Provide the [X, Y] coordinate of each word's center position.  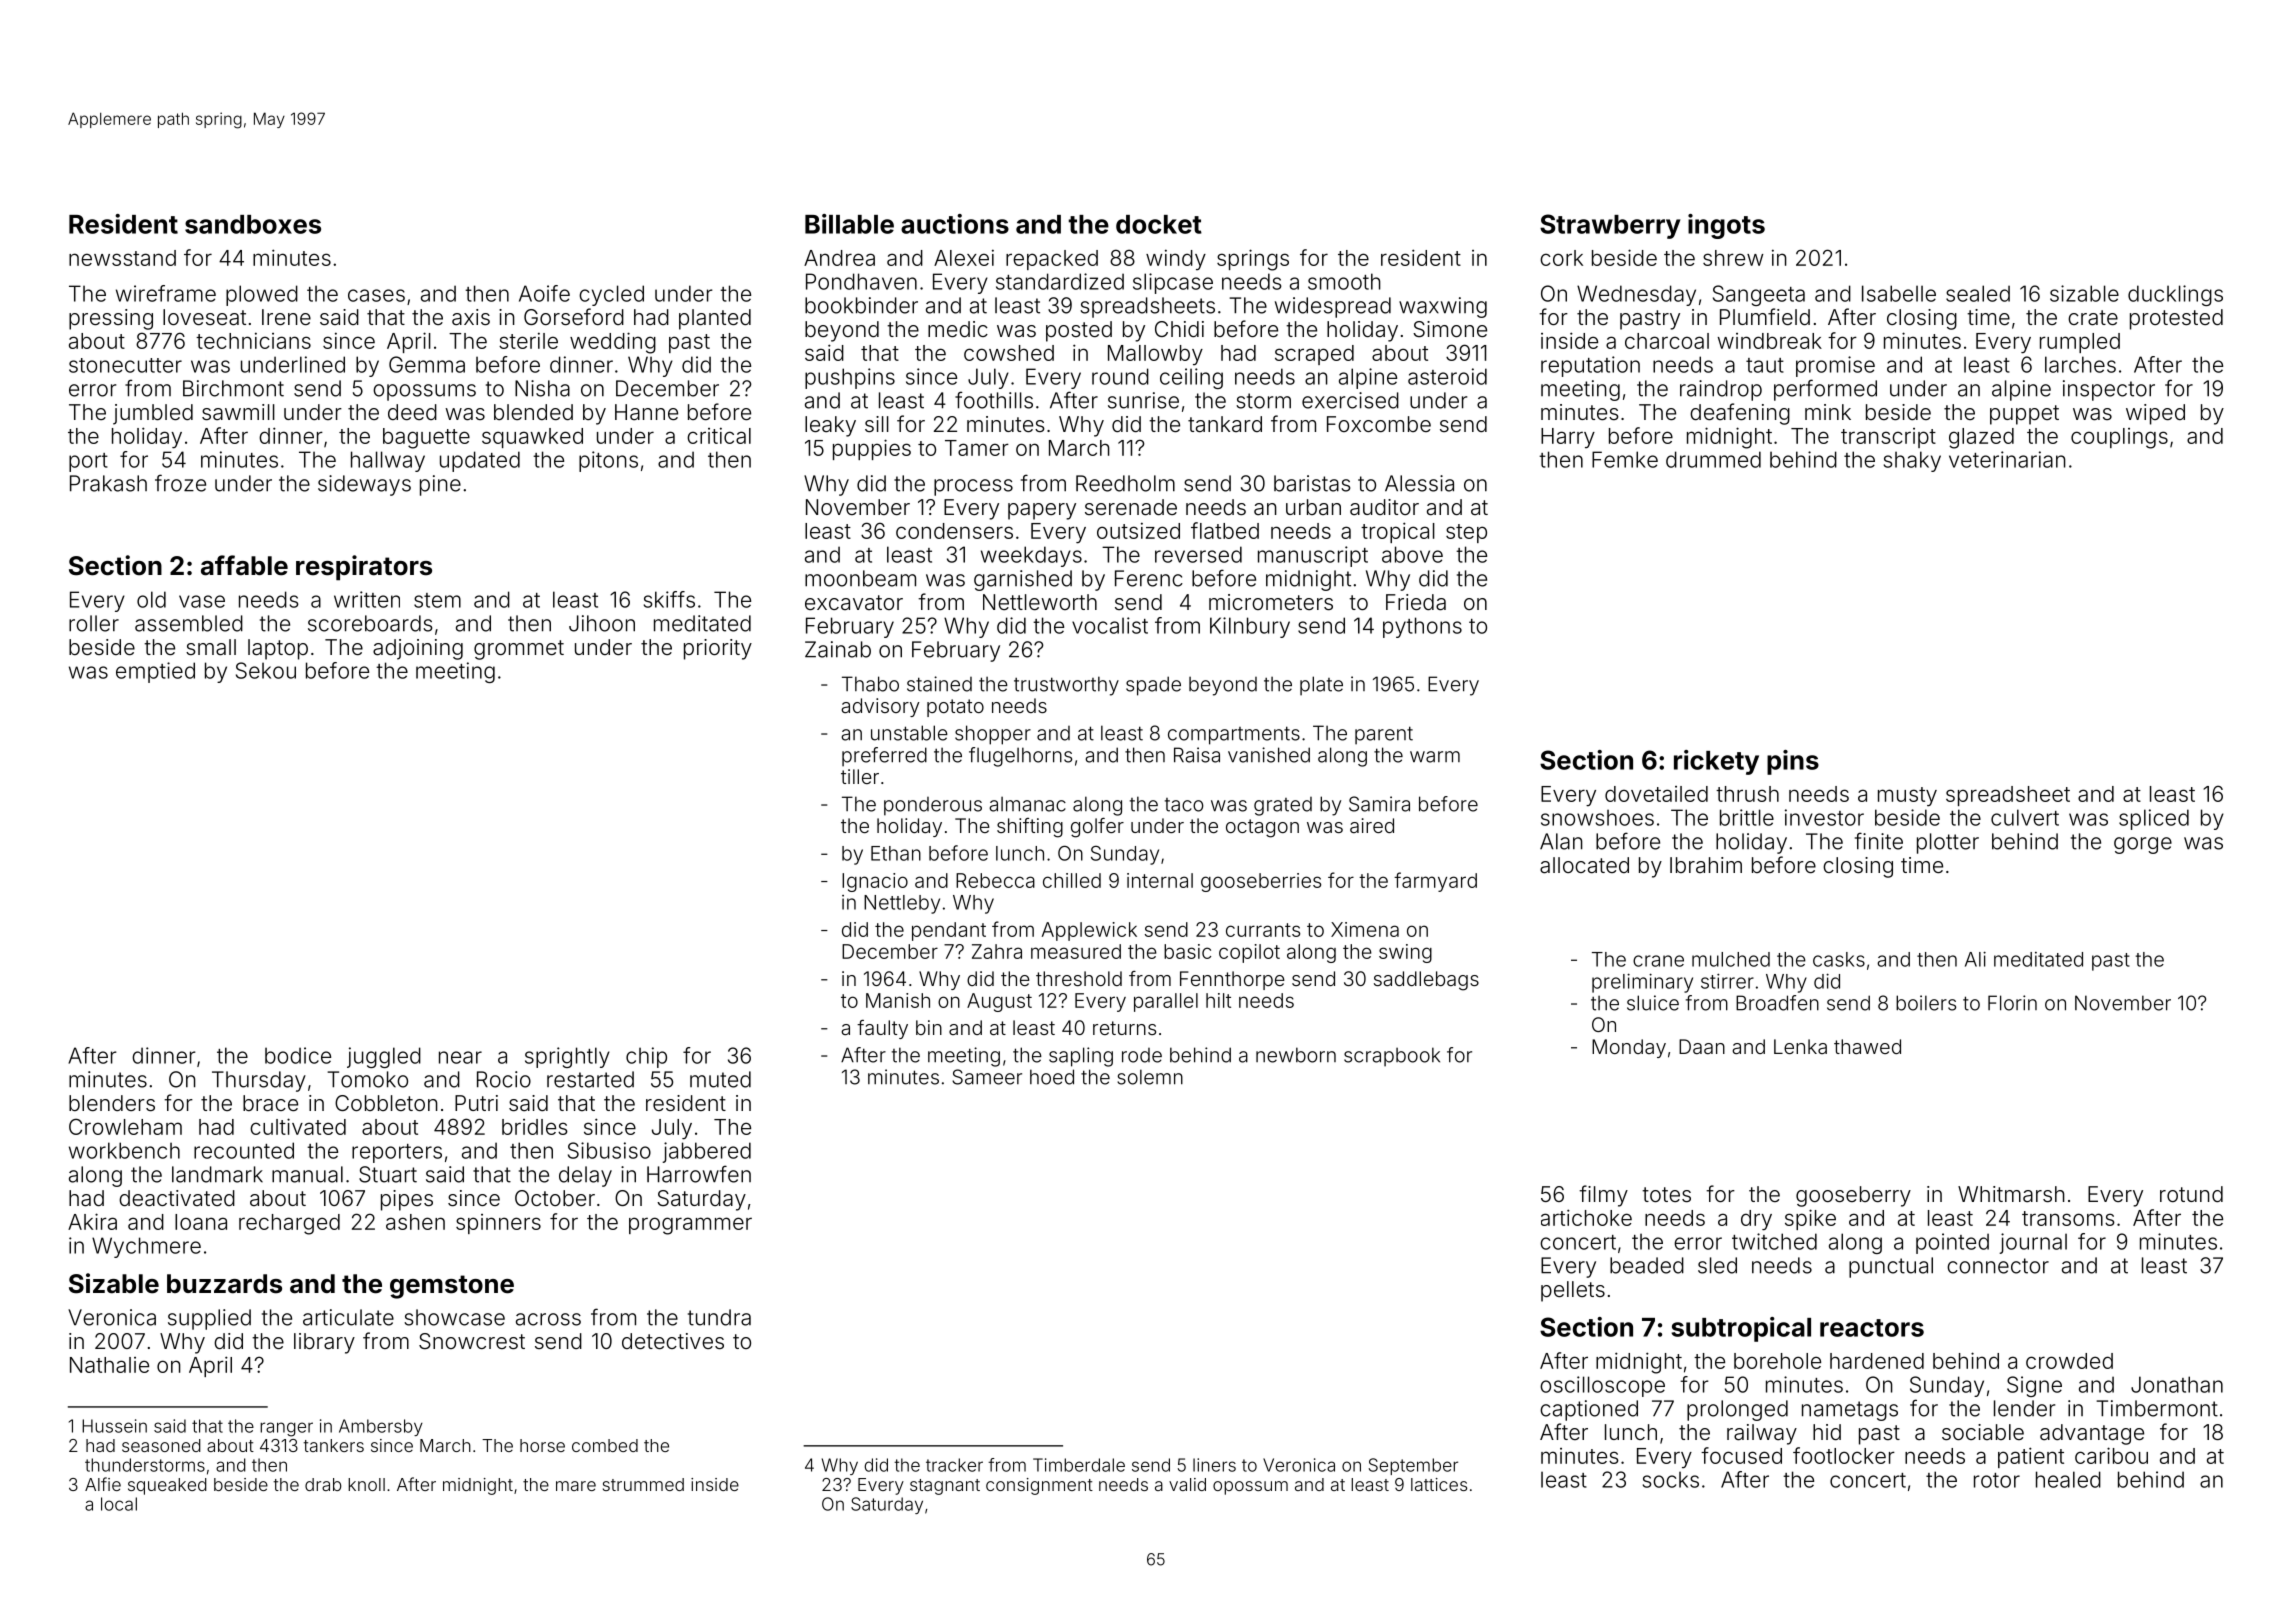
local [119, 1504]
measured [1076, 951]
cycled [611, 295]
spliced [2154, 819]
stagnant [945, 1487]
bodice [298, 1055]
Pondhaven [861, 281]
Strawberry [1610, 226]
